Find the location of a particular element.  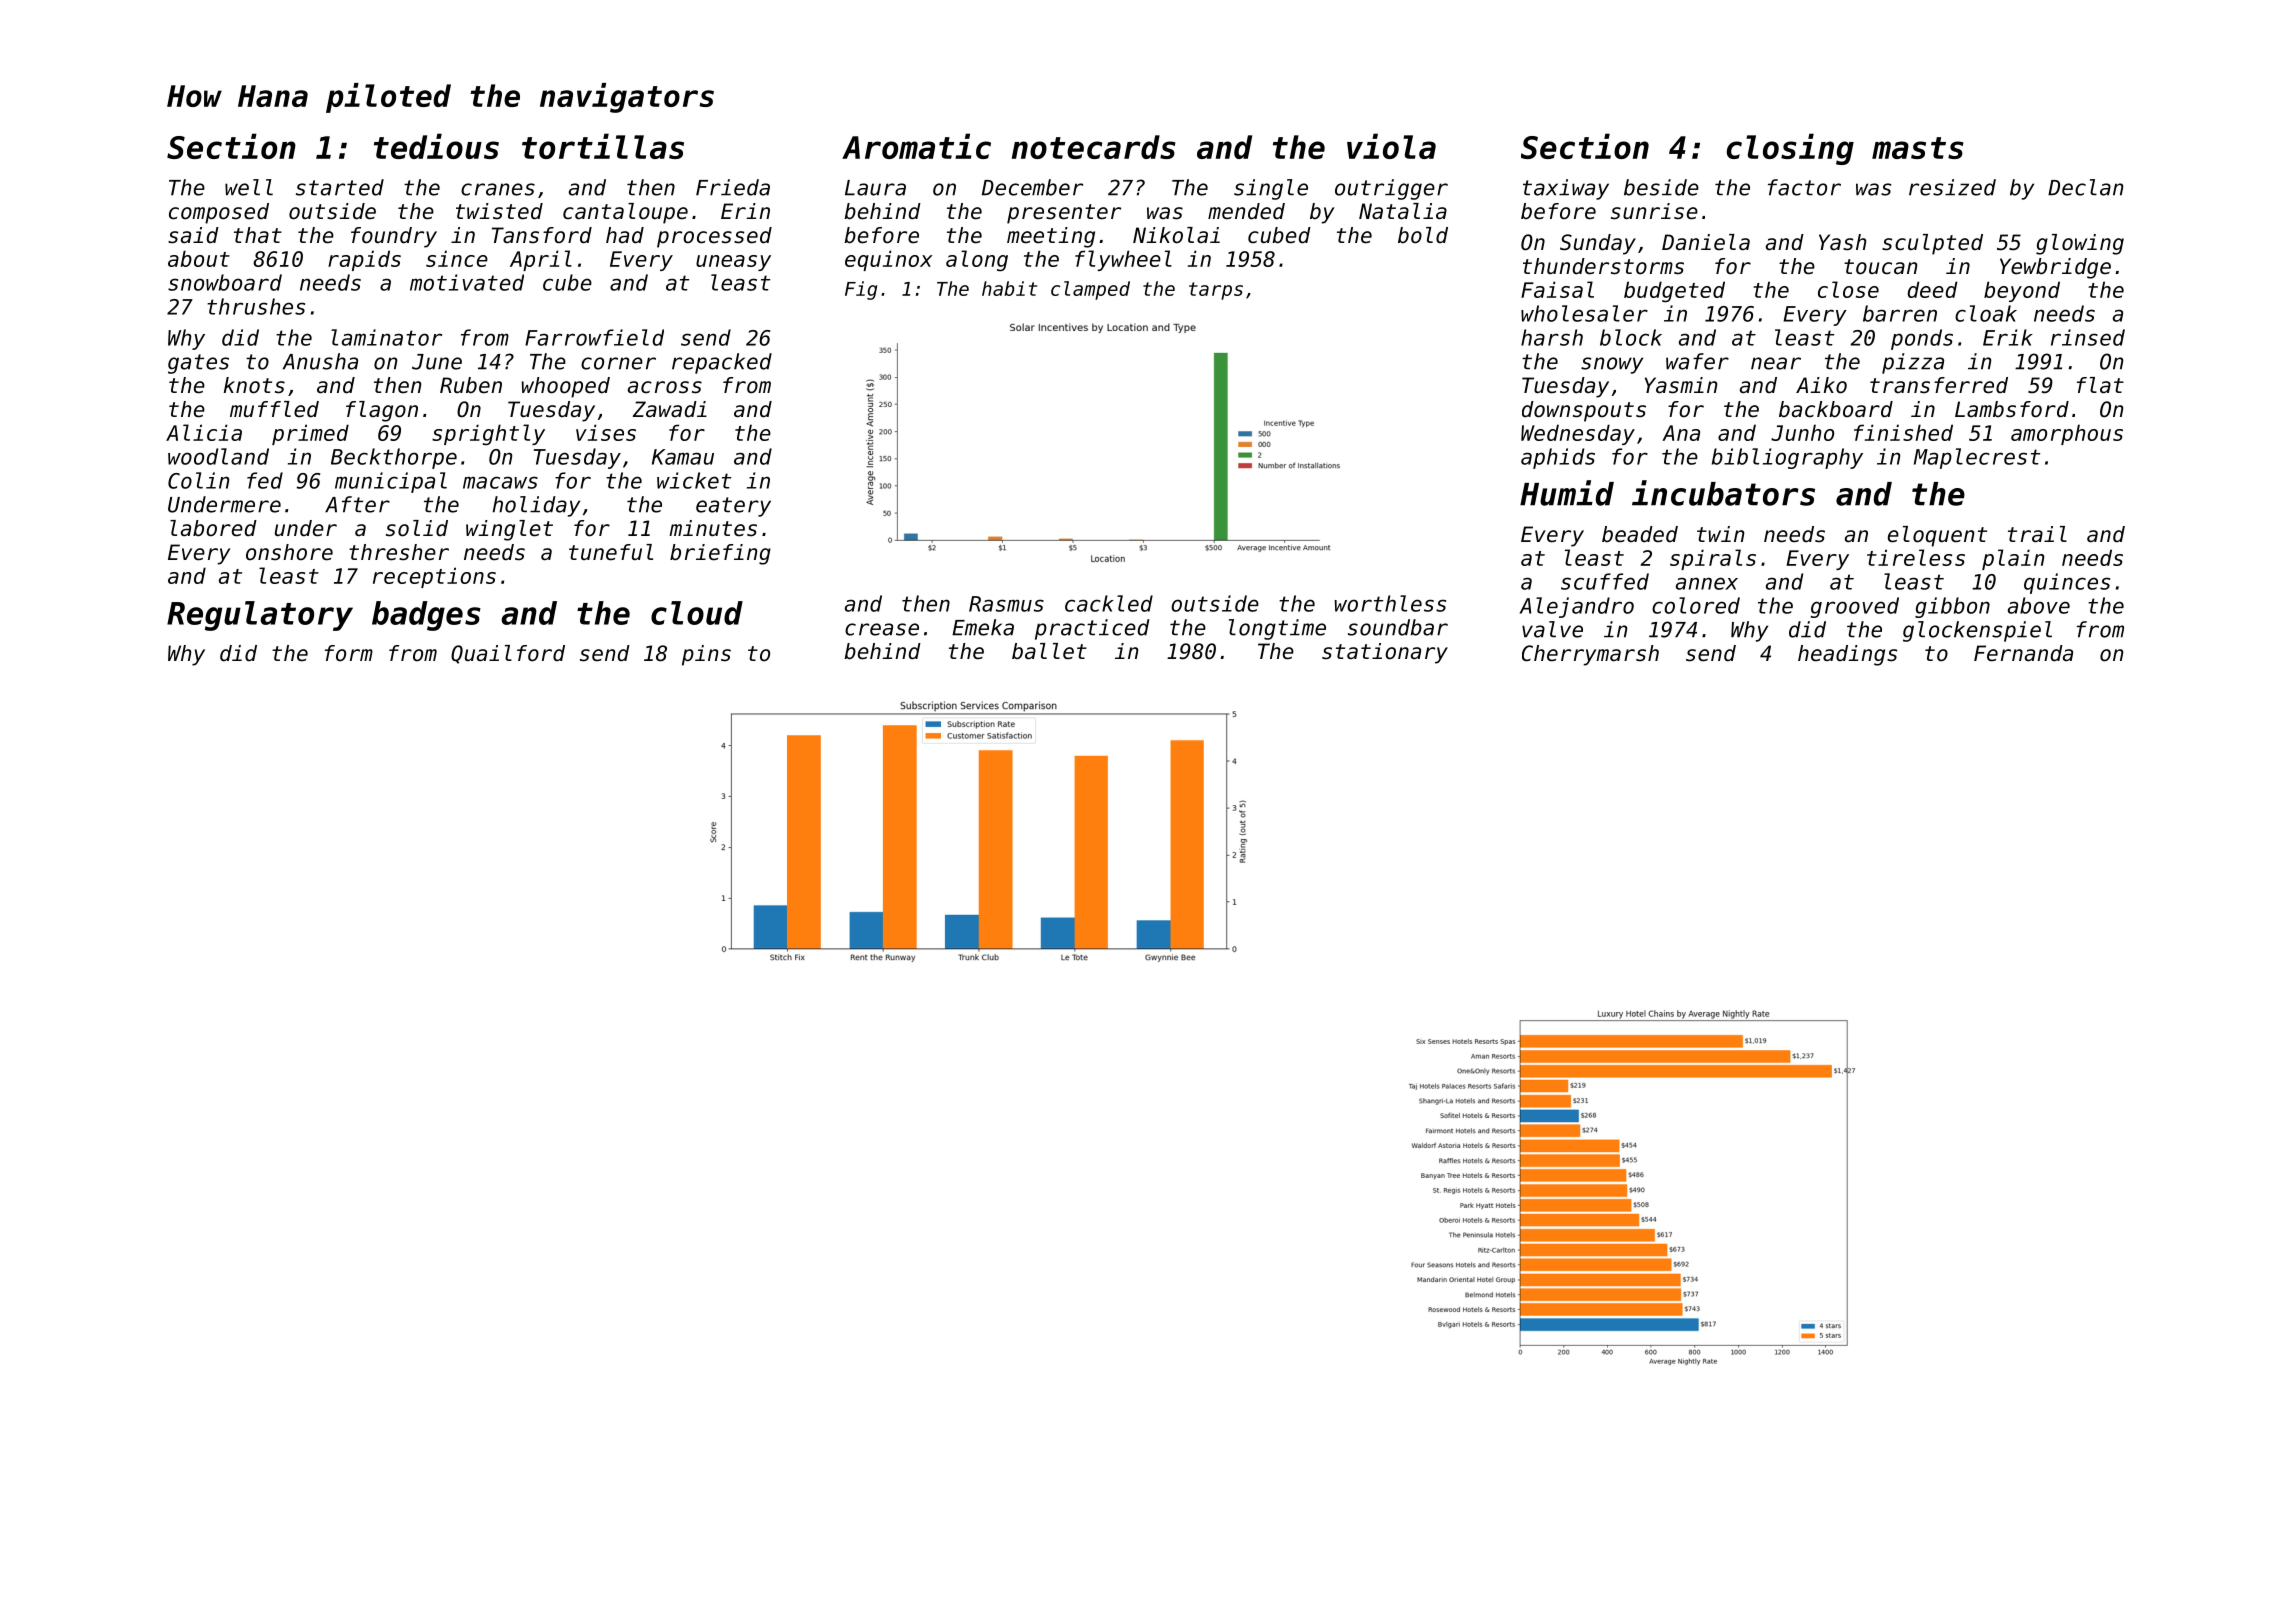

processed is located at coordinates (714, 237).
